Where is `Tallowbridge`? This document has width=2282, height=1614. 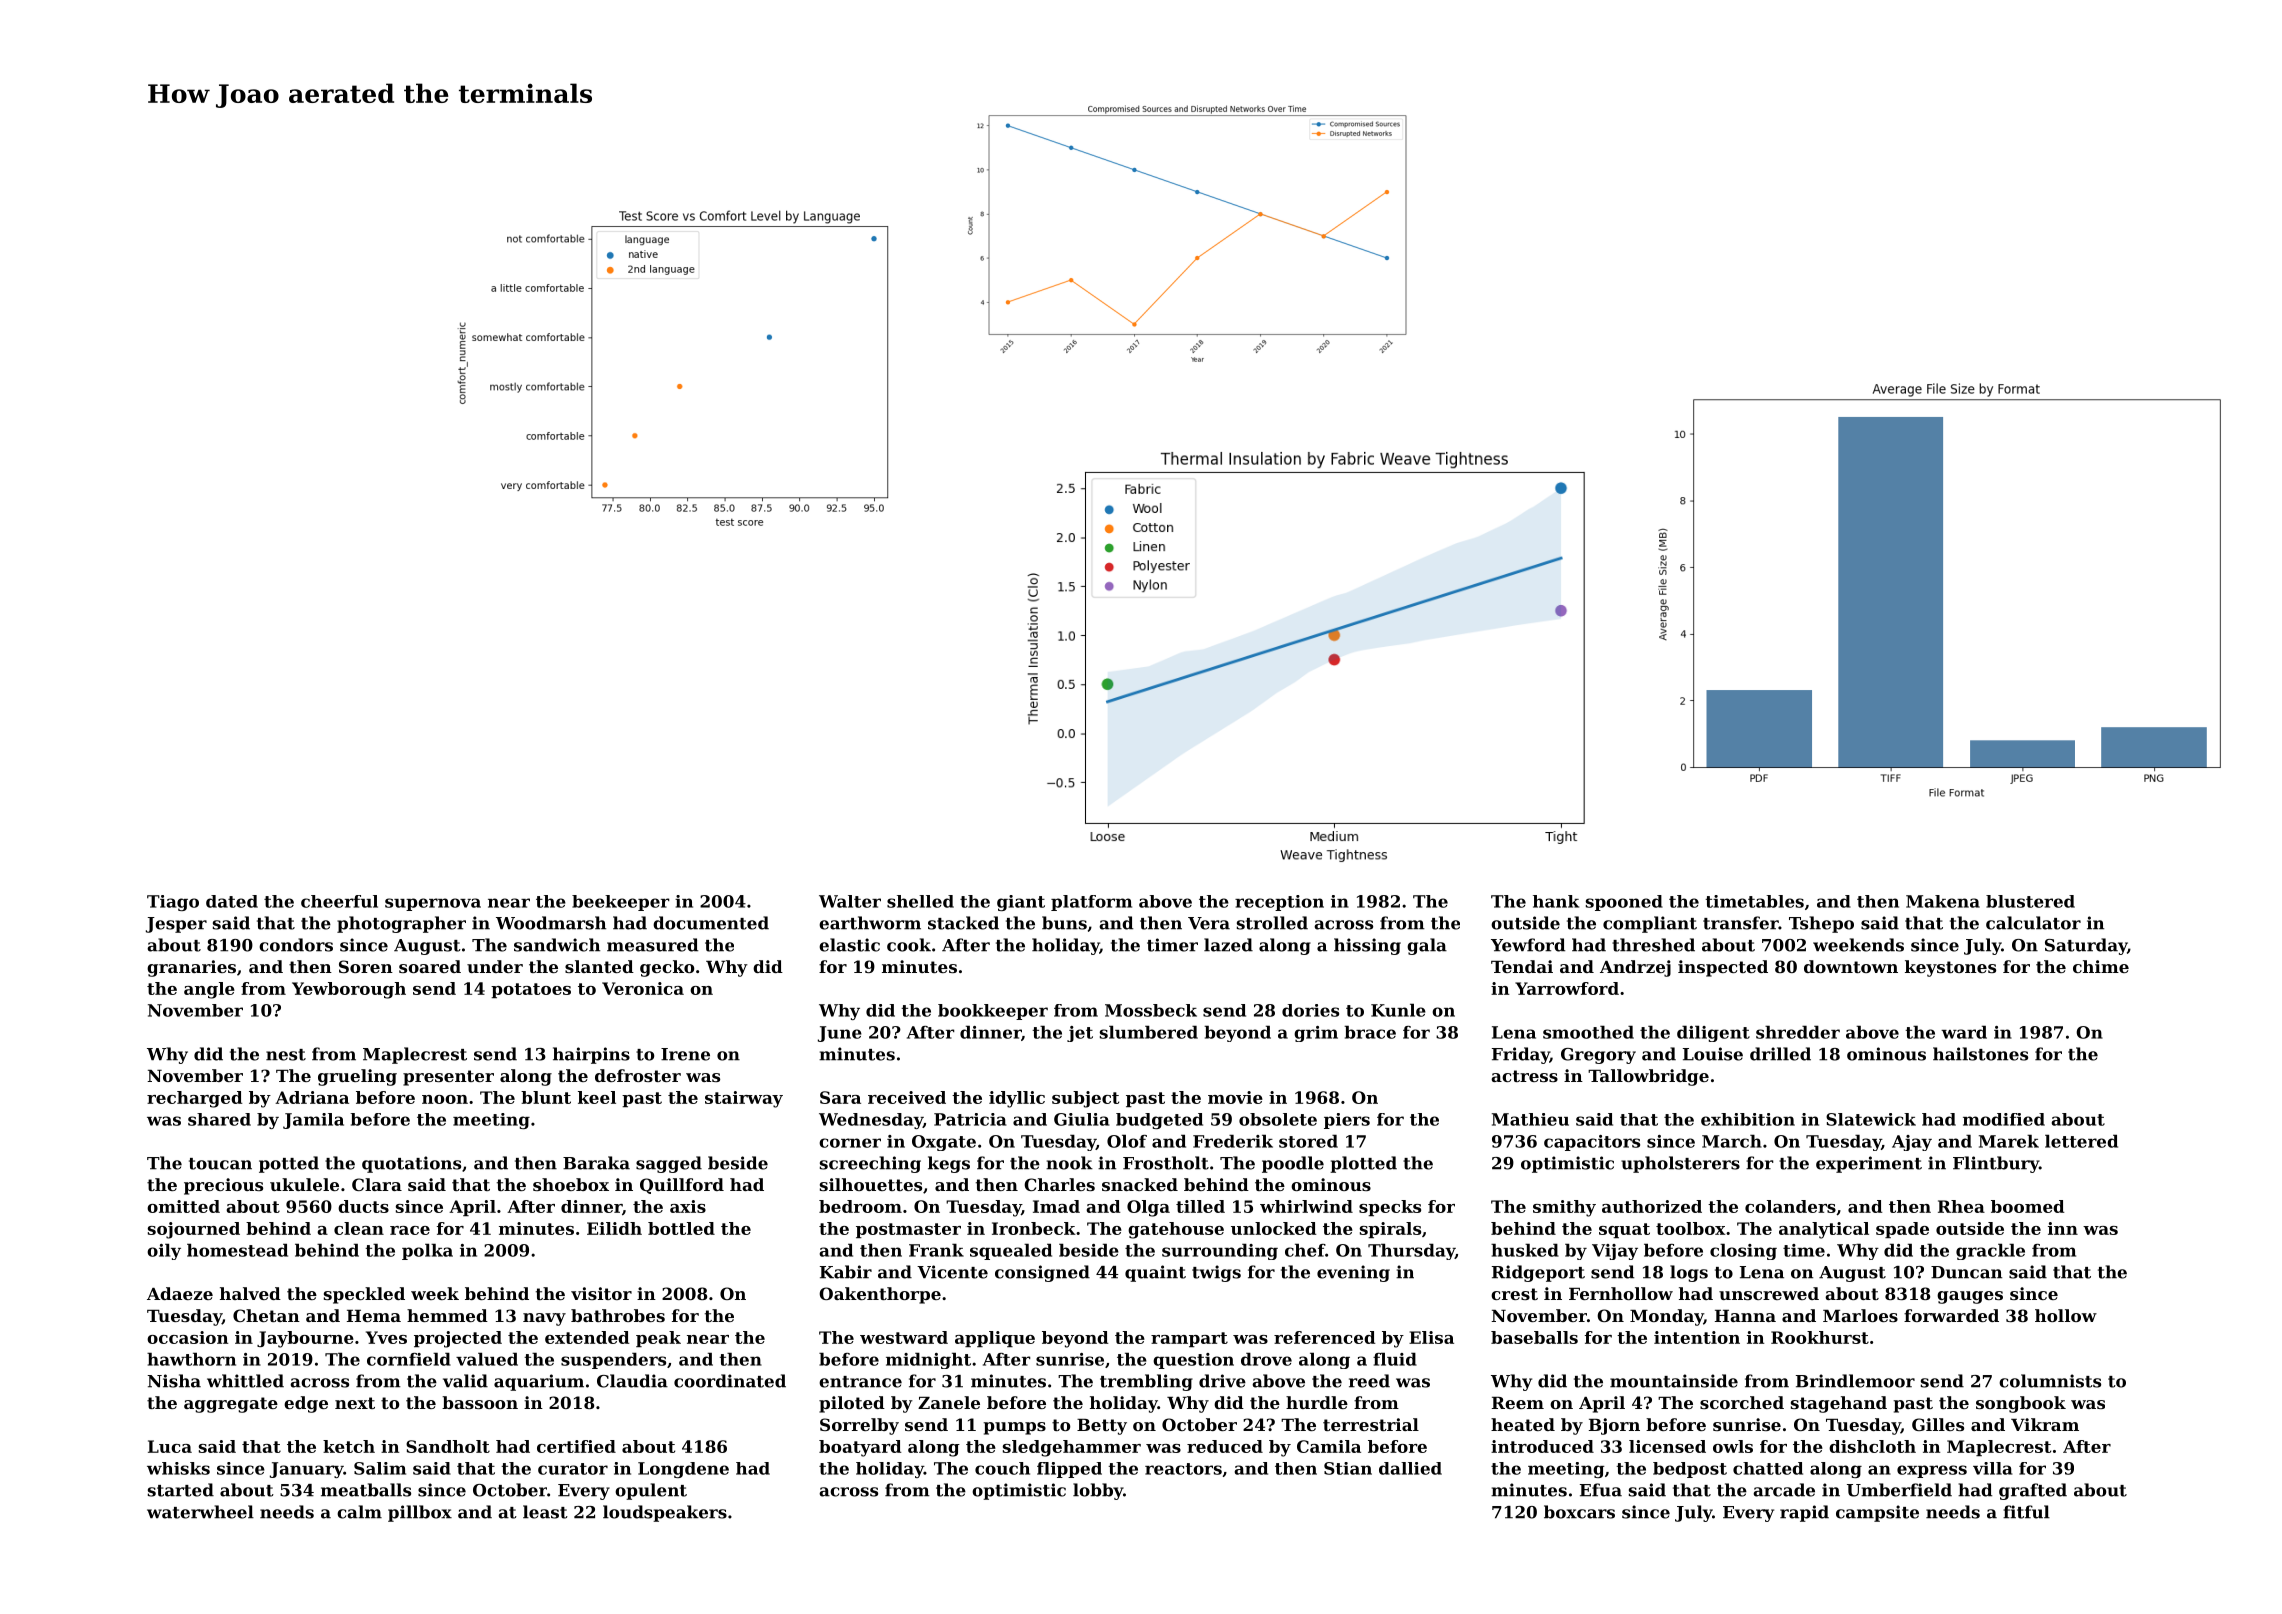 Tallowbridge is located at coordinates (1648, 1077).
